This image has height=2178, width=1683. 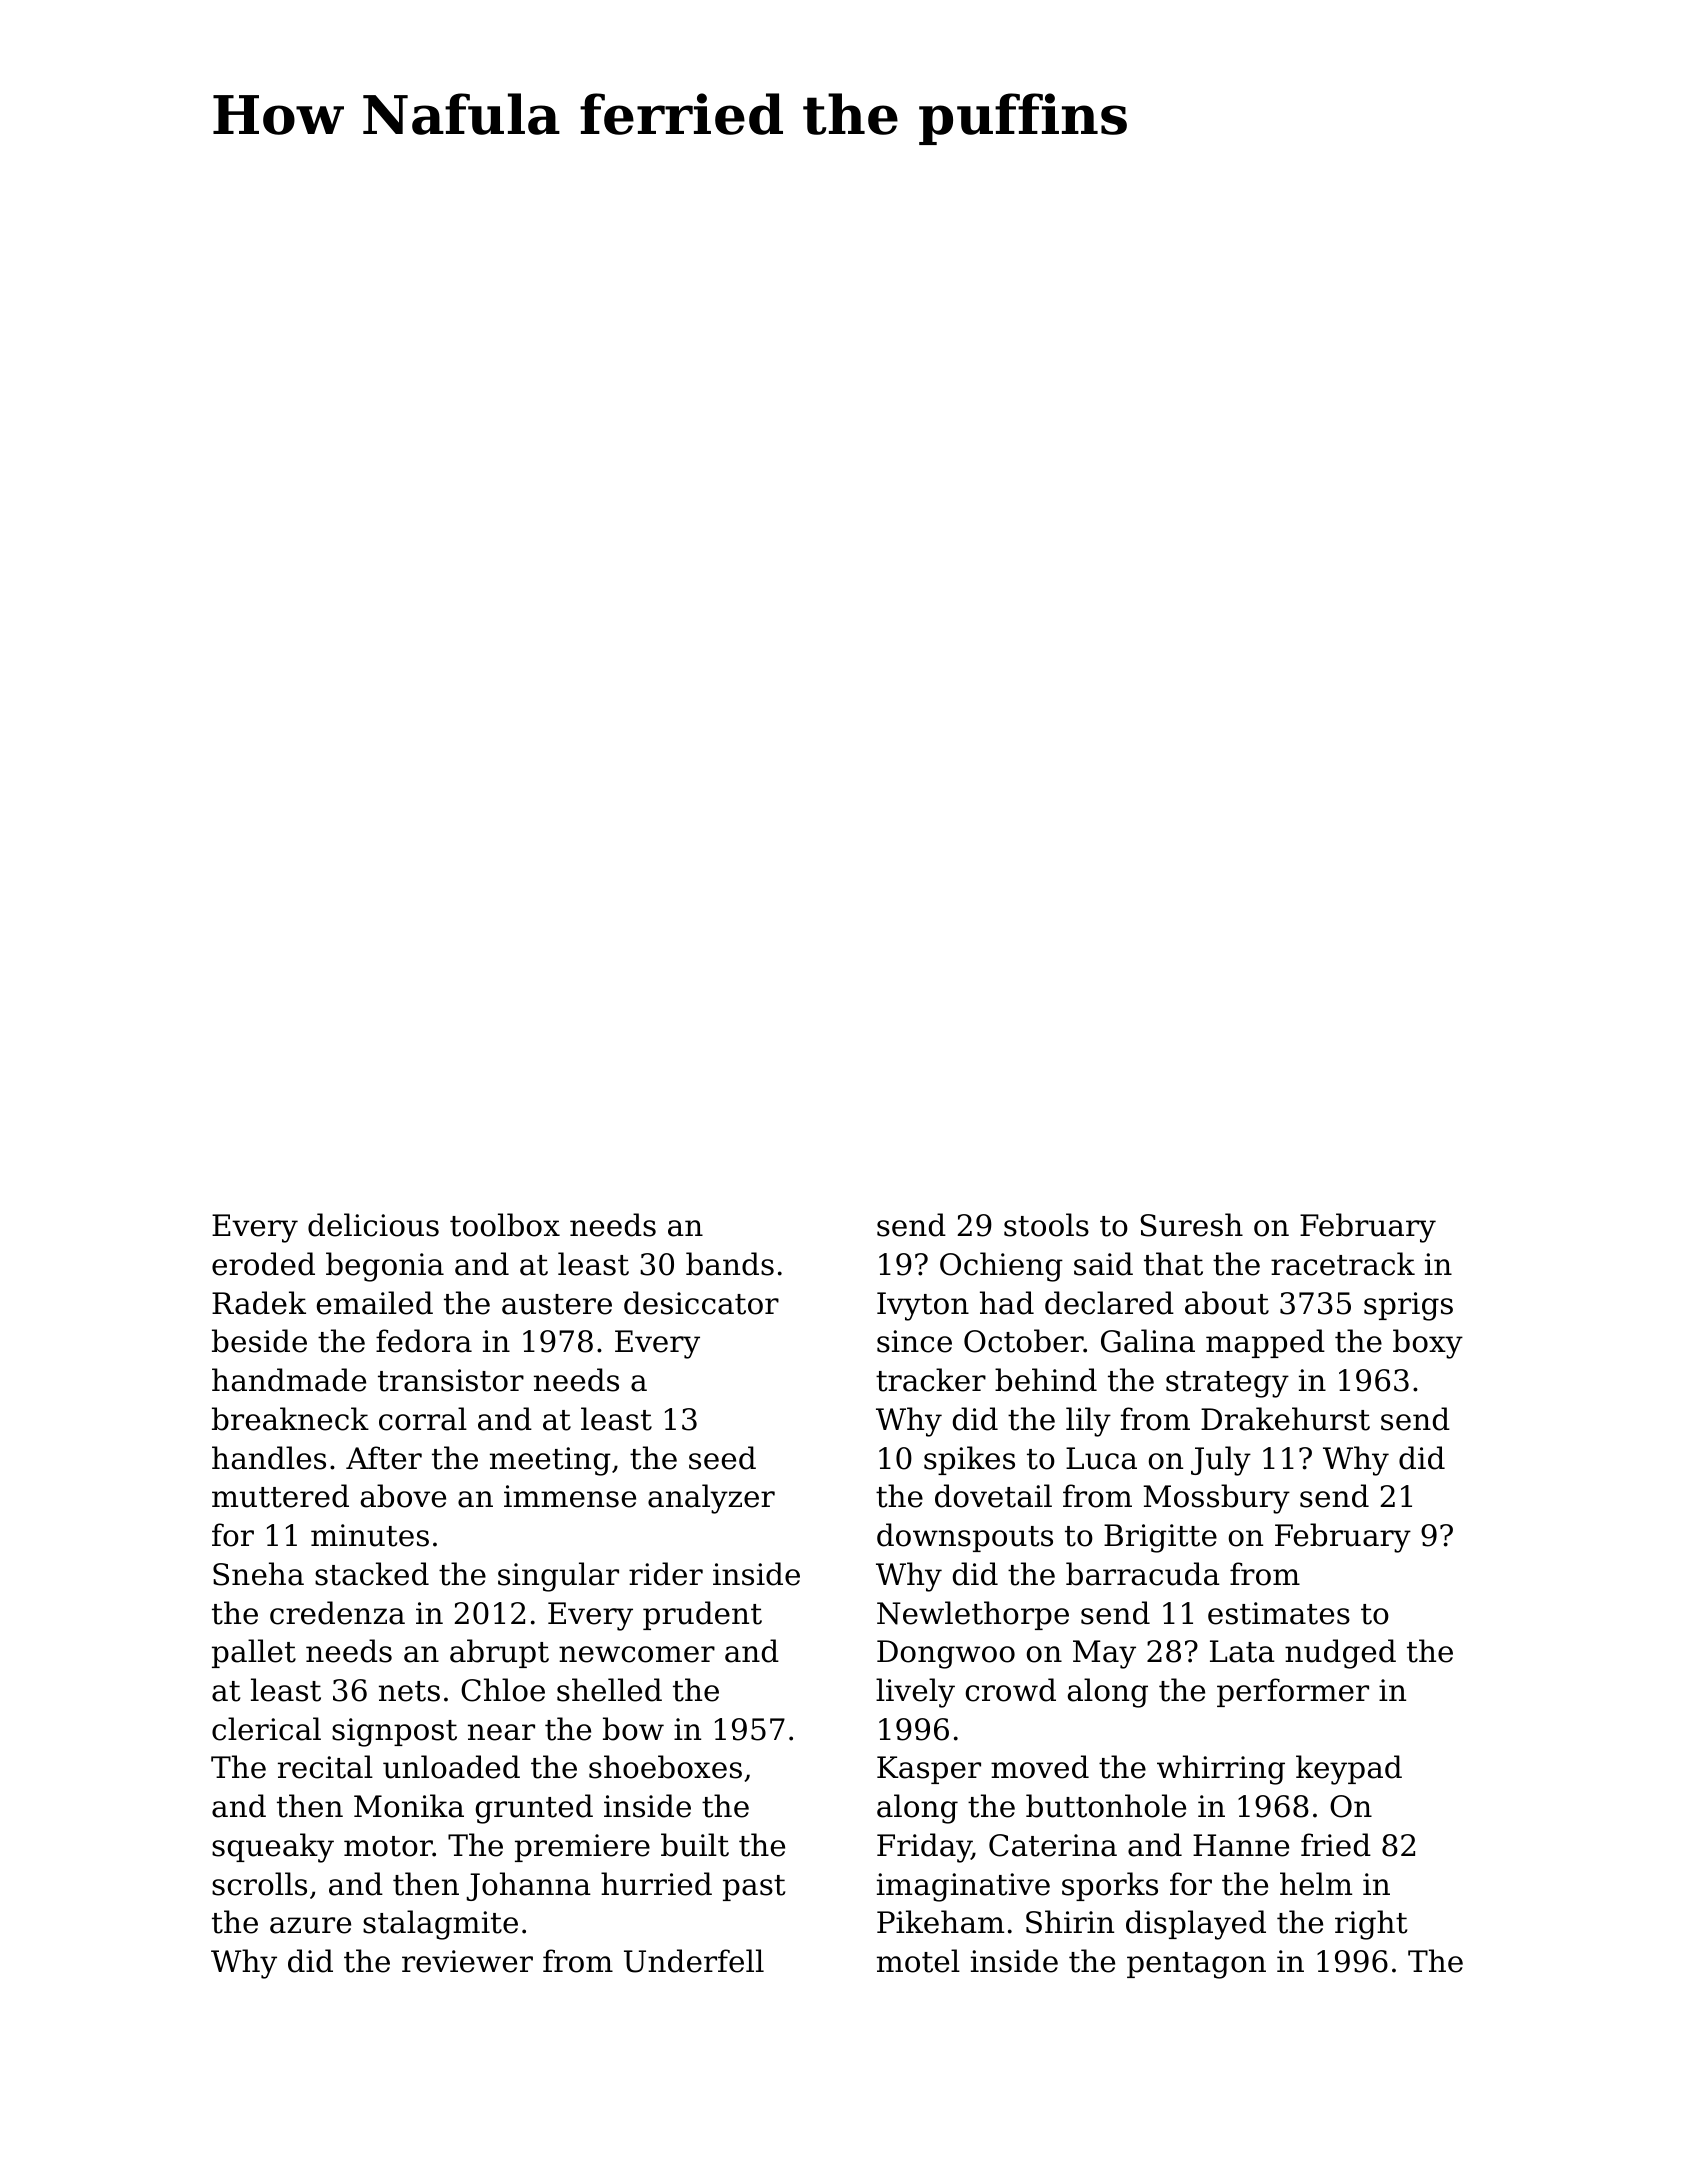 I want to click on lily, so click(x=1088, y=1422).
